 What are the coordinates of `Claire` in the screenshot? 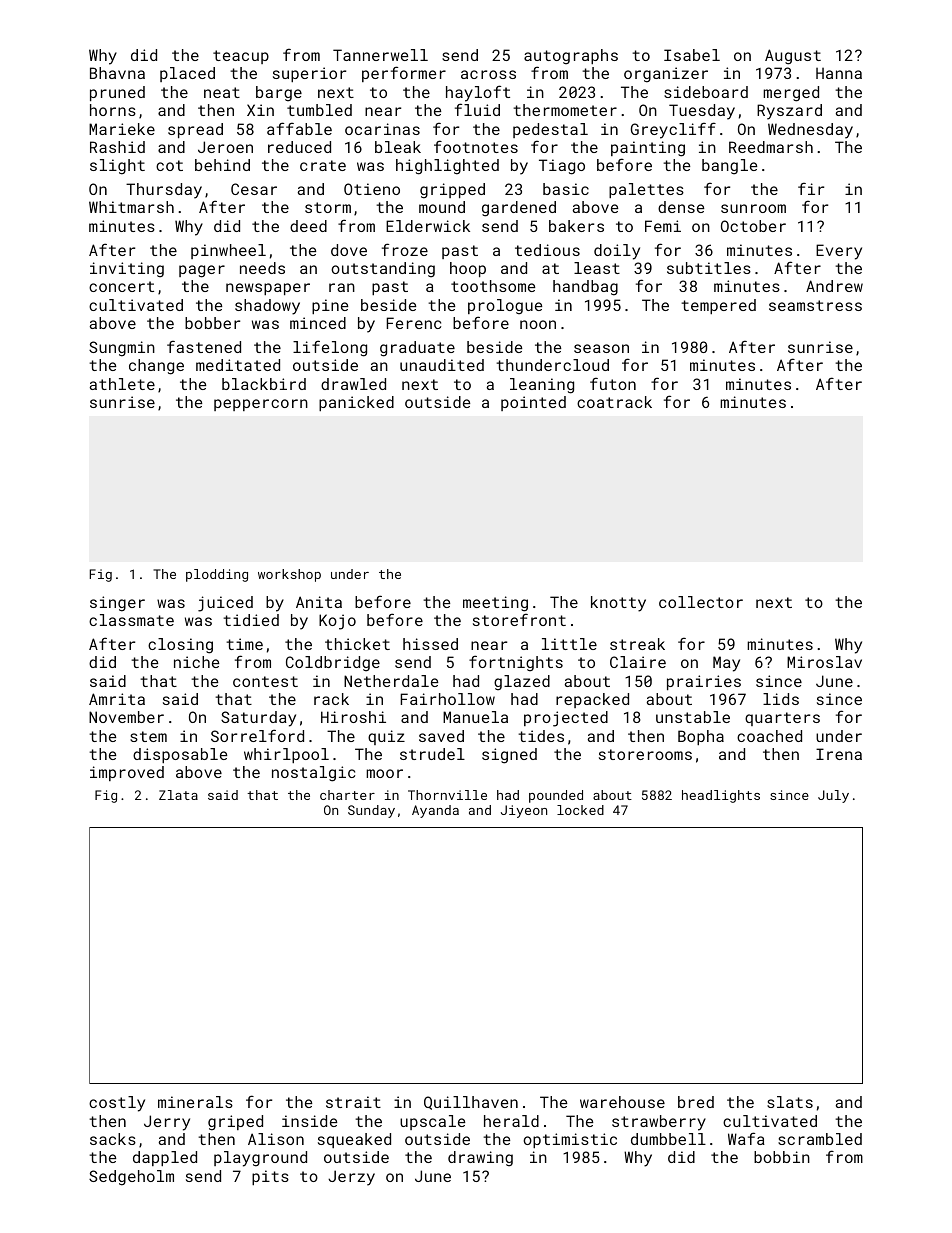 It's located at (638, 662).
